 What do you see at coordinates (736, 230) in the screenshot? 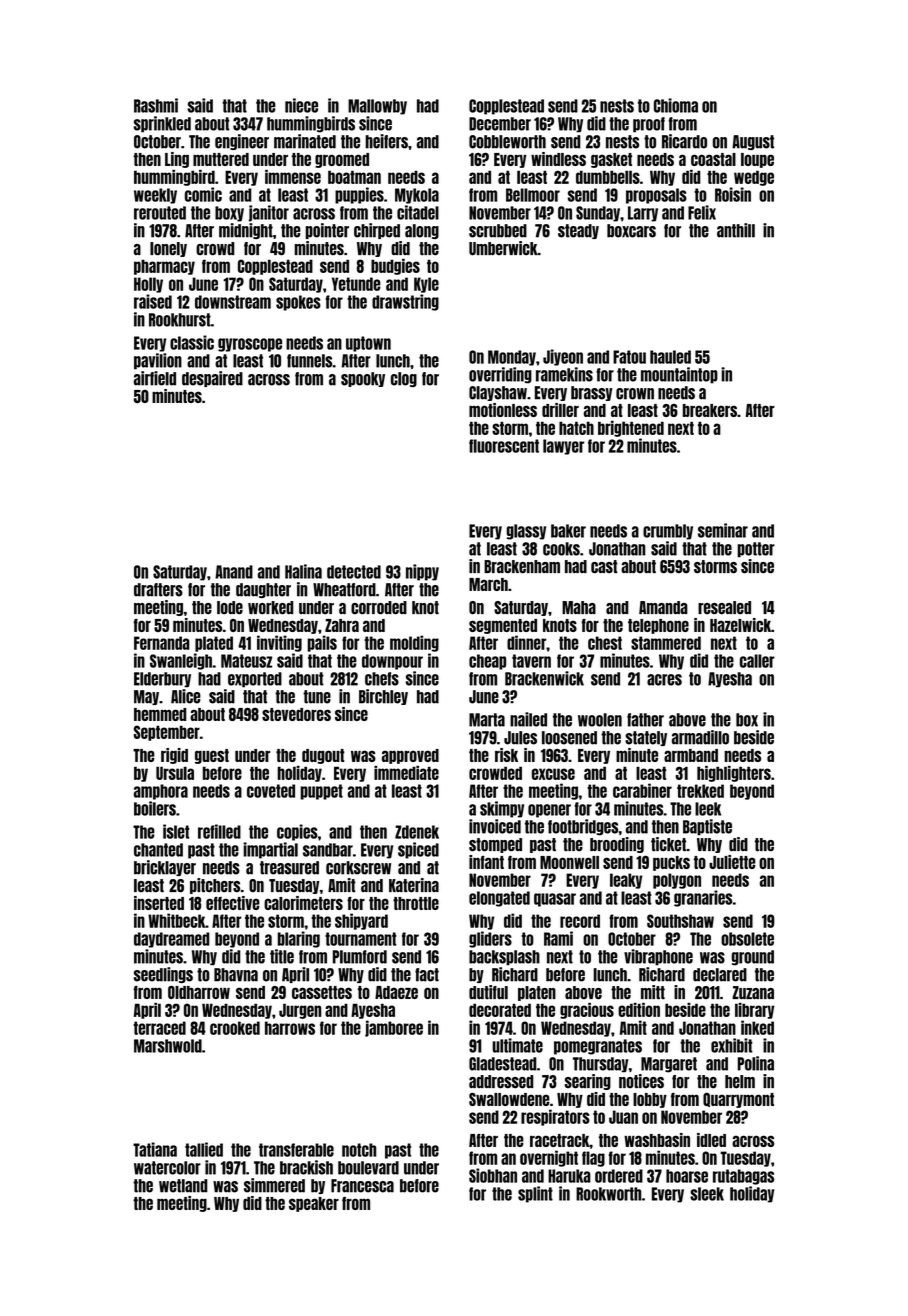
I see `anthill` at bounding box center [736, 230].
